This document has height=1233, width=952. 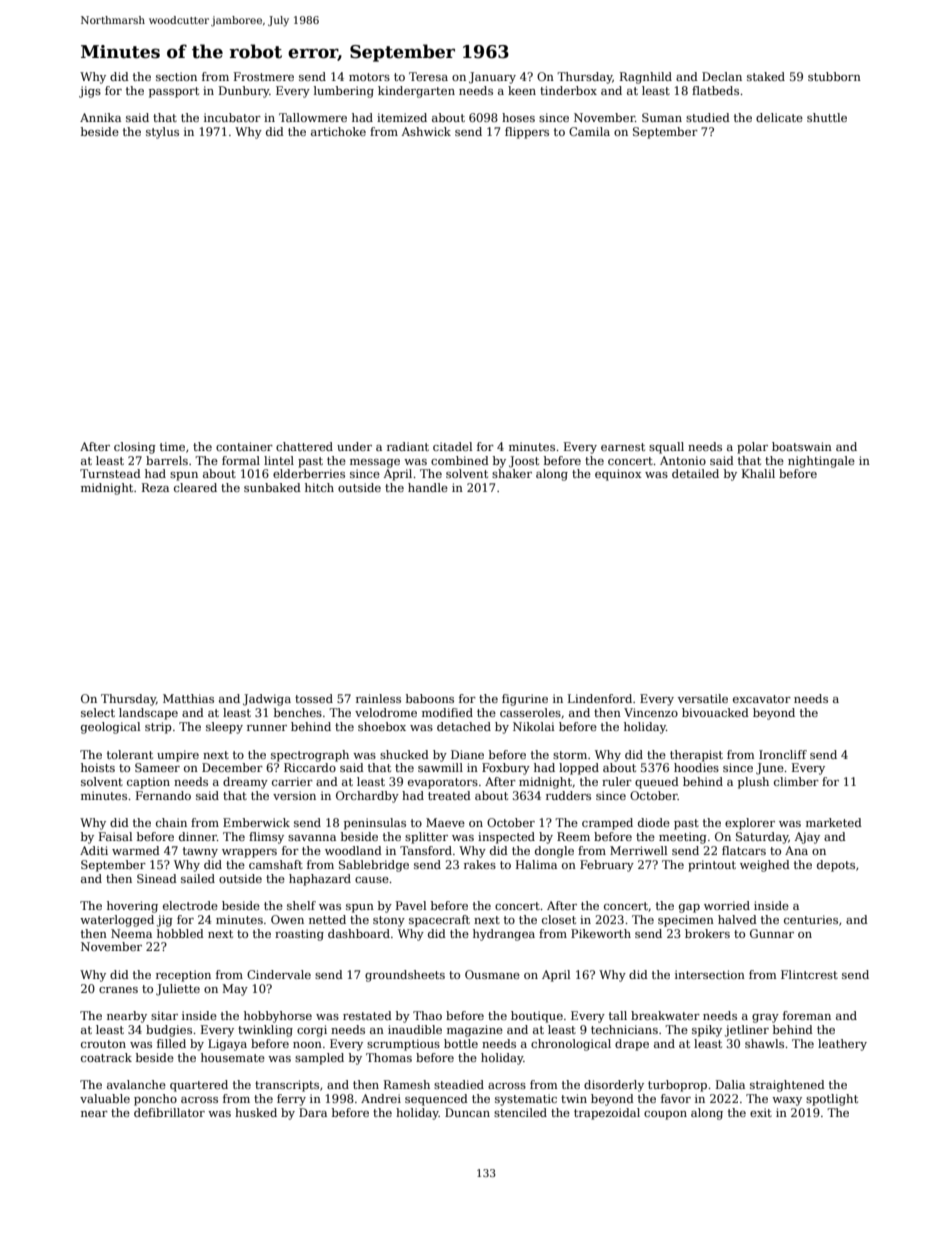 What do you see at coordinates (338, 131) in the document?
I see `artichoke` at bounding box center [338, 131].
